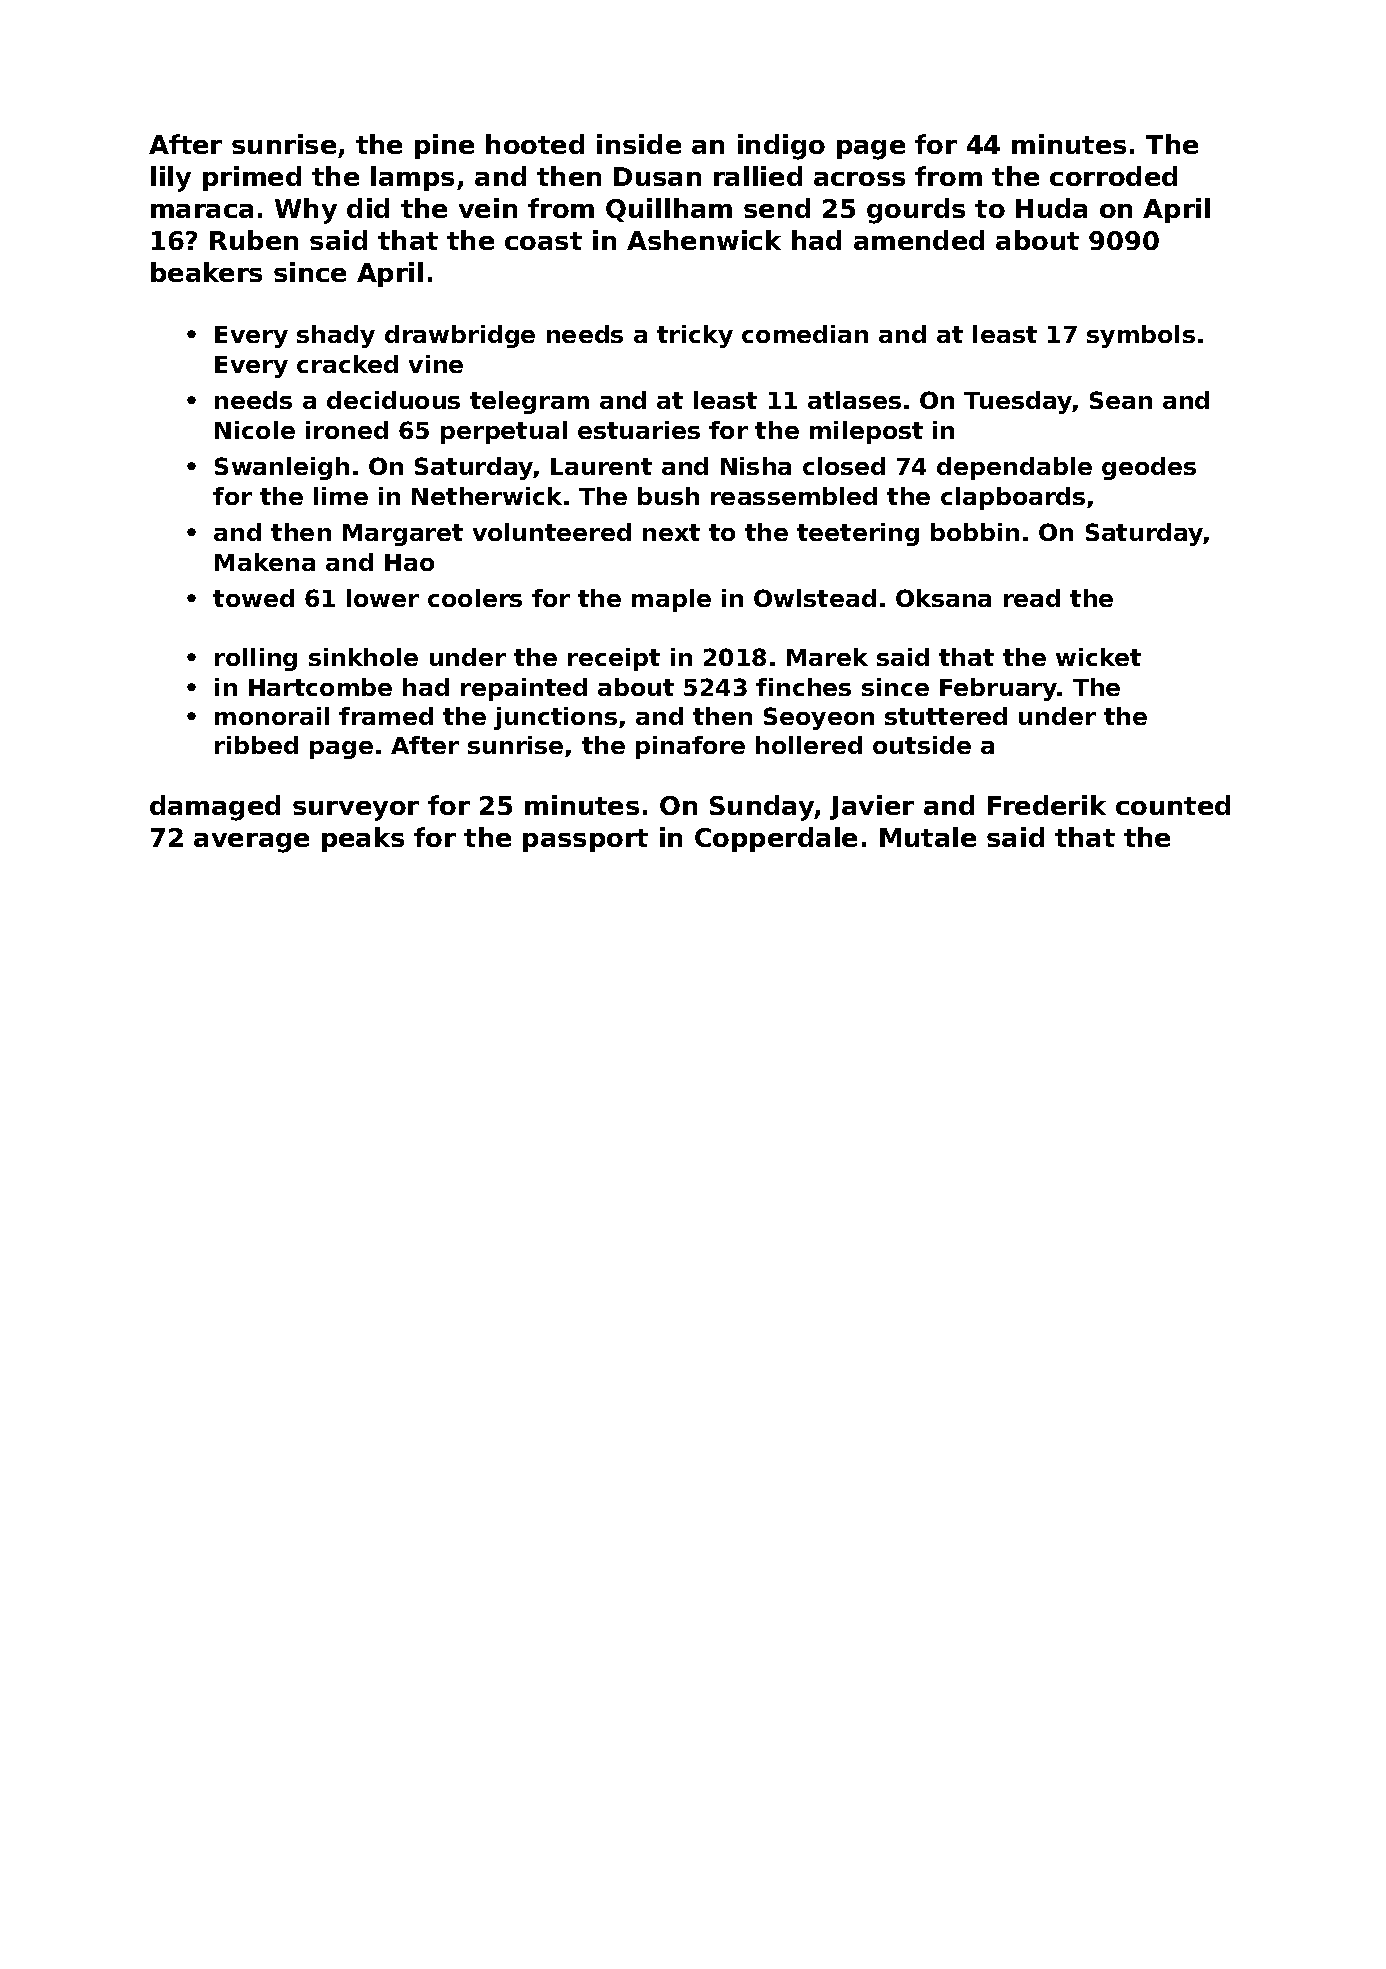 This image has height=1969, width=1386. I want to click on counted, so click(1173, 805).
